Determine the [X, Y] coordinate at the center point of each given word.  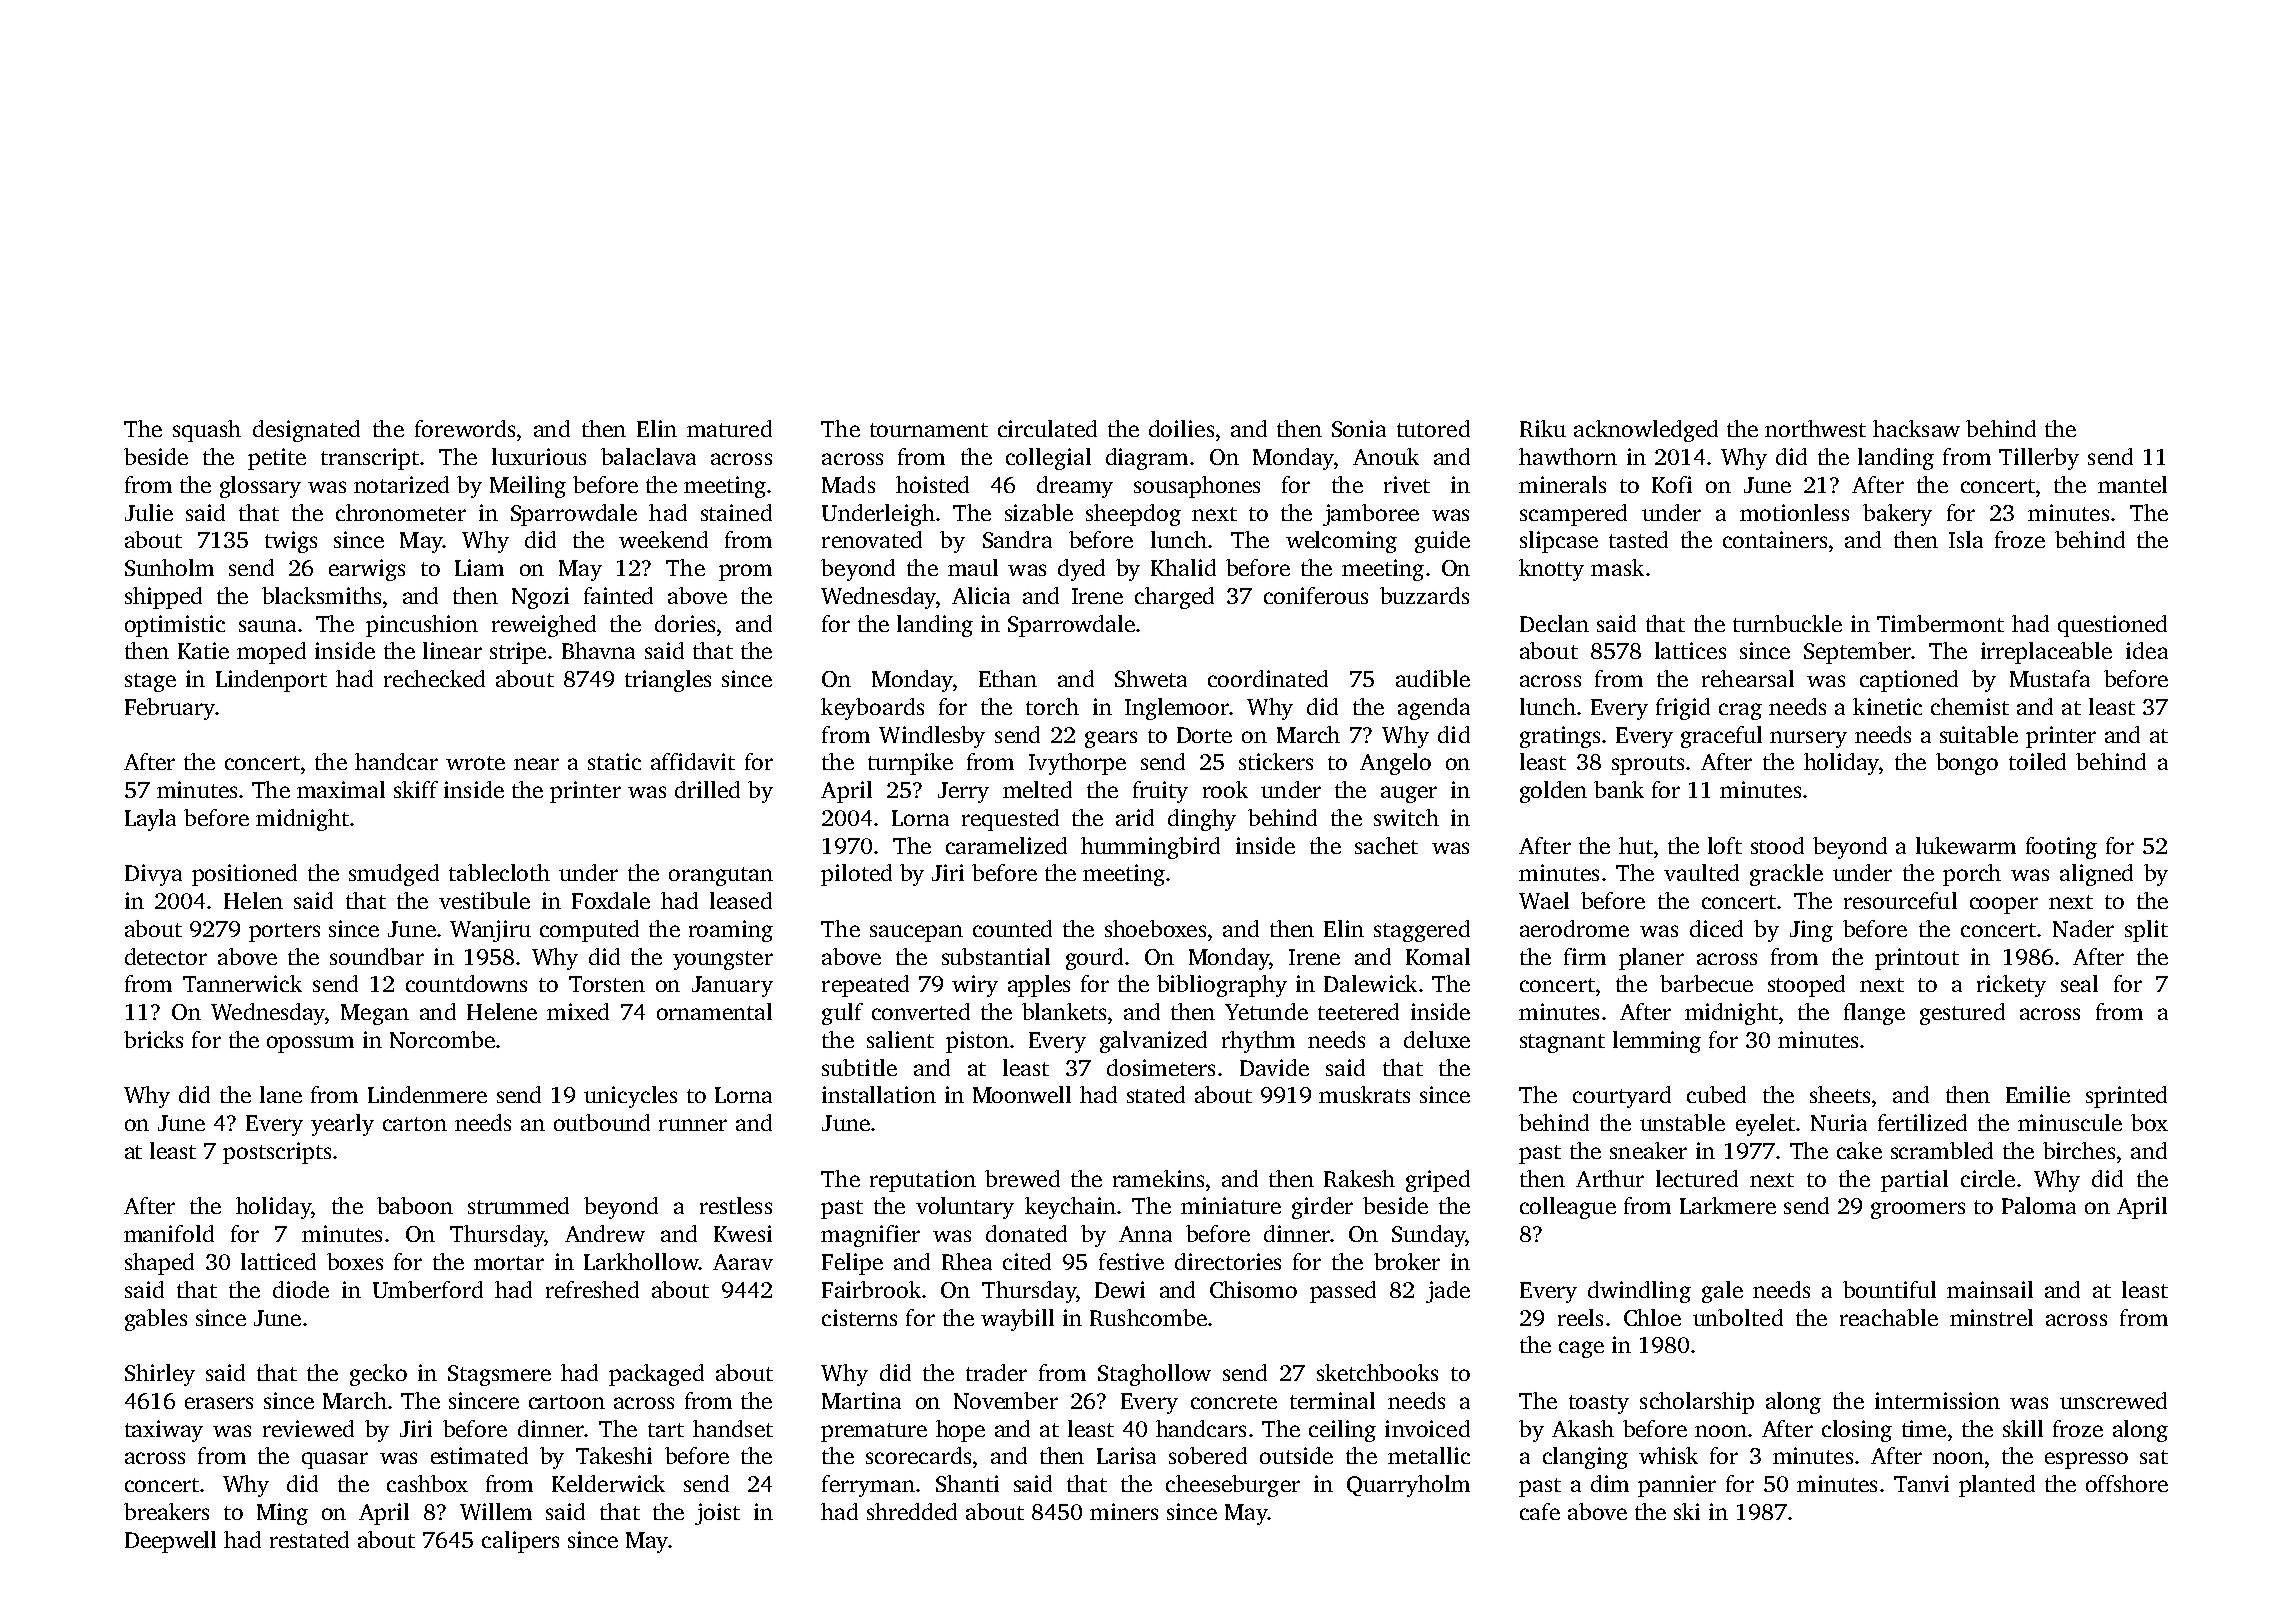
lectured [1697, 1178]
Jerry [963, 792]
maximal [341, 789]
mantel [2132, 484]
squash [207, 431]
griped [1438, 1181]
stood [1777, 845]
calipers [520, 1542]
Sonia [1359, 428]
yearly [342, 1125]
